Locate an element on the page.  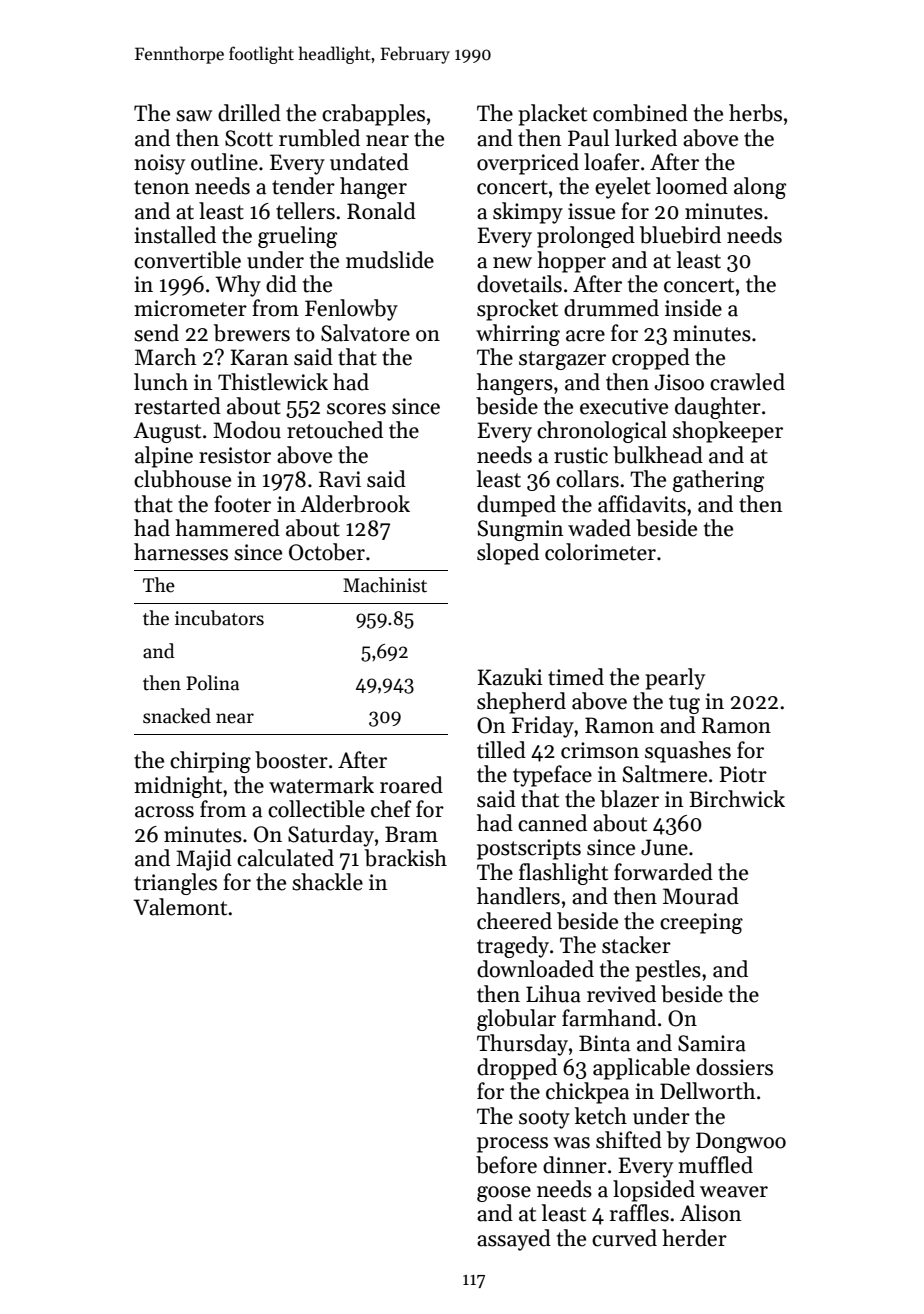
along is located at coordinates (760, 188).
